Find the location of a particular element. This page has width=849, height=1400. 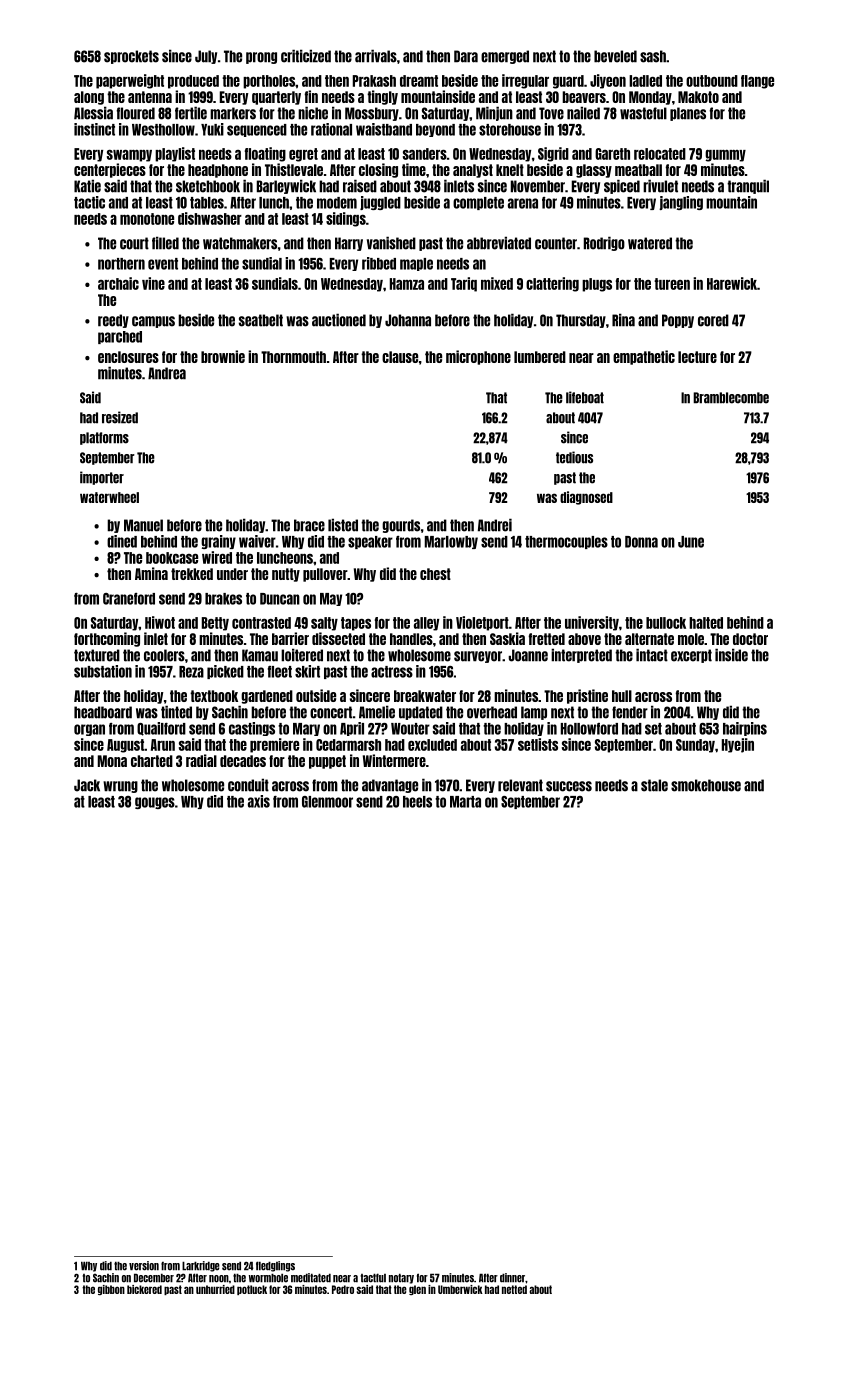

campus is located at coordinates (153, 322).
